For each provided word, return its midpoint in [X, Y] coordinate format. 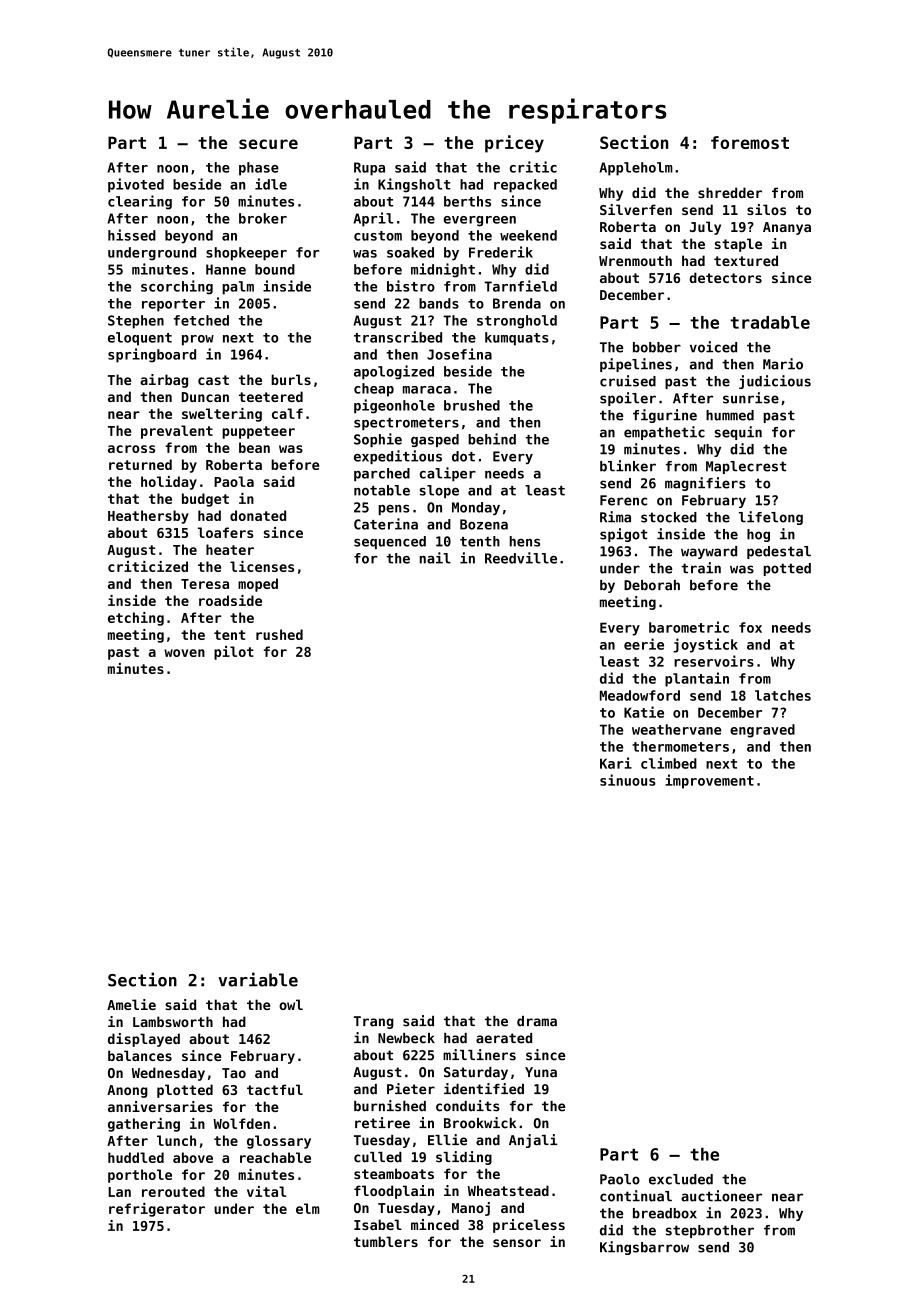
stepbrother [710, 1231]
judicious [775, 382]
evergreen [480, 221]
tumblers [386, 1241]
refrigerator [157, 1210]
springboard [152, 355]
